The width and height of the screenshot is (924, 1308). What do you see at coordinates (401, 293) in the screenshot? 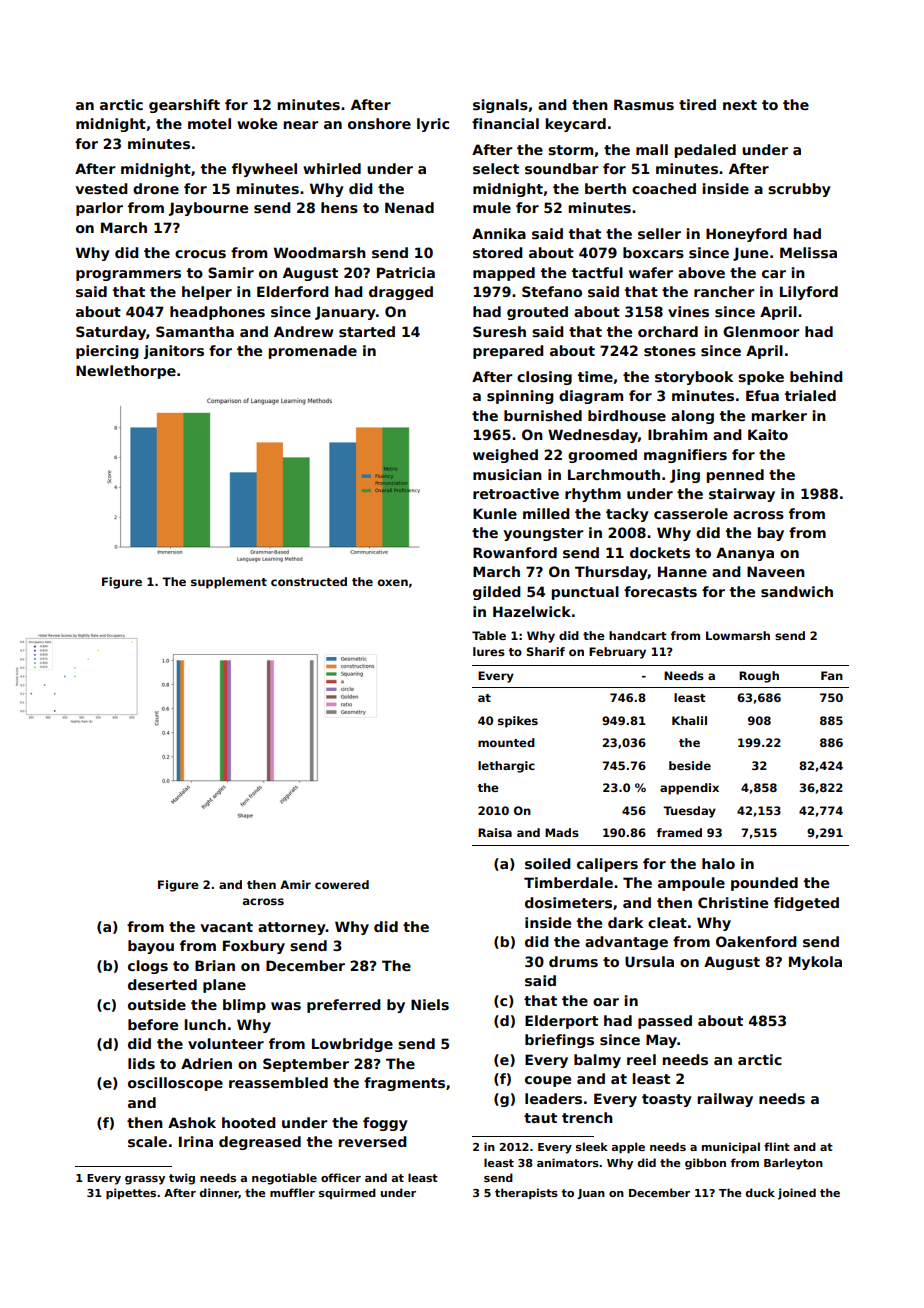
I see `dragged` at bounding box center [401, 293].
